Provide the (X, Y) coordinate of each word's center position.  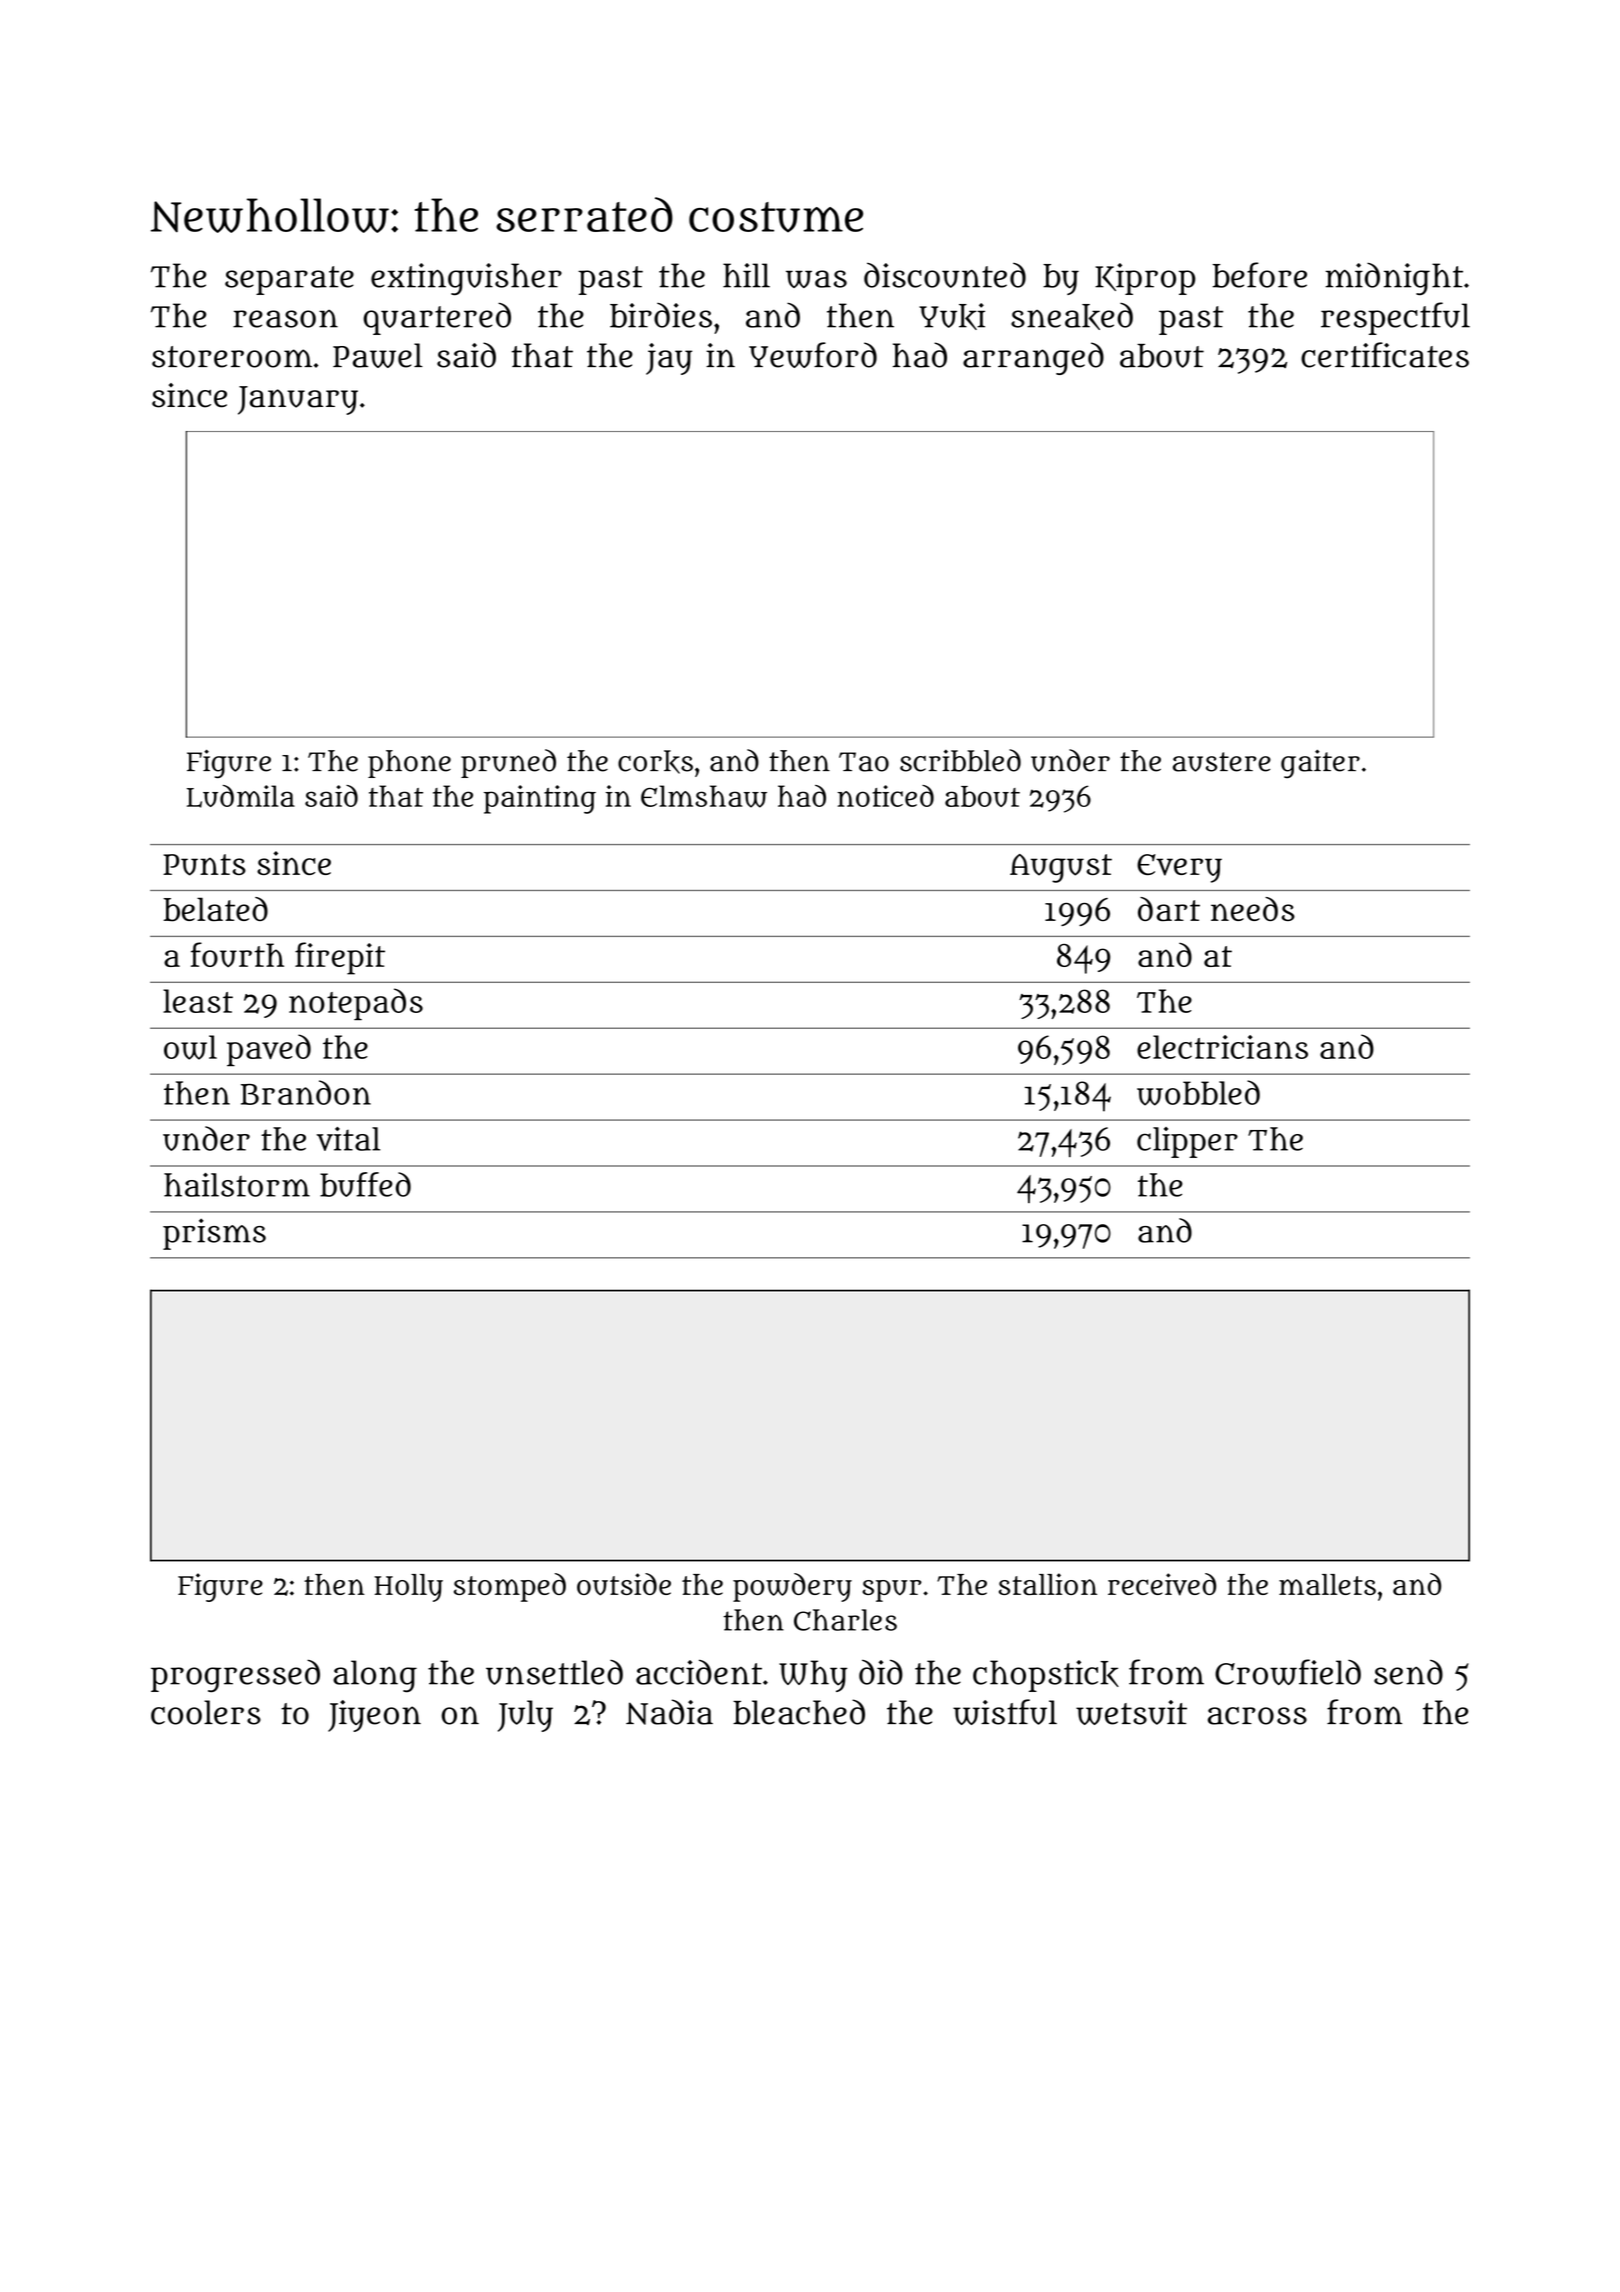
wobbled (1198, 1093)
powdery (792, 1587)
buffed (365, 1184)
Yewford (813, 355)
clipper (1187, 1142)
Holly (408, 1588)
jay (669, 359)
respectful (1395, 318)
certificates (1385, 355)
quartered (437, 318)
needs (1253, 909)
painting (540, 799)
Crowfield (1288, 1672)
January (298, 400)
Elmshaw (704, 796)
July (525, 1716)
